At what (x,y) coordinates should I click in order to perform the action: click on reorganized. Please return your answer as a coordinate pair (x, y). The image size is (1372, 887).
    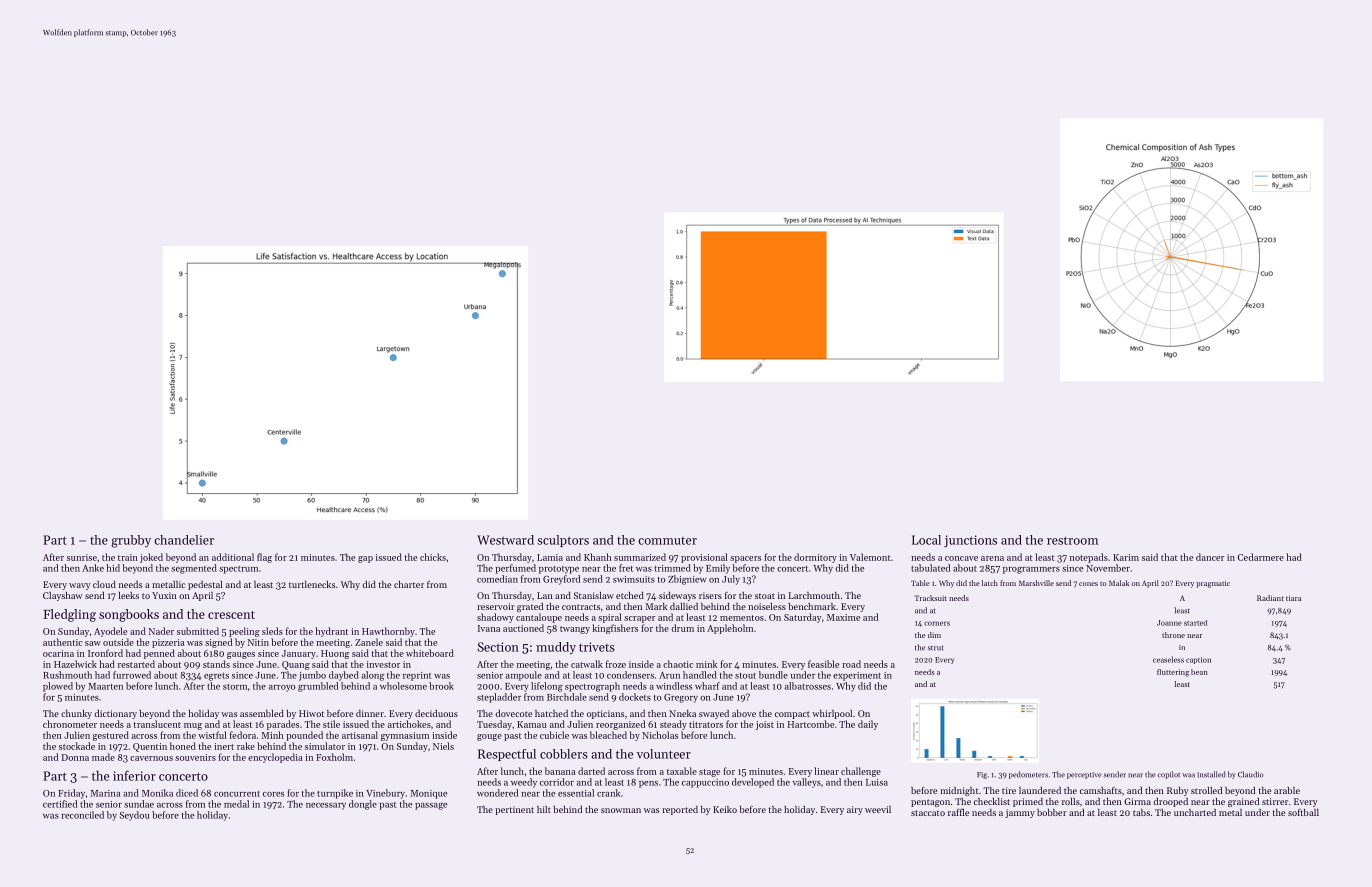
    Looking at the image, I should click on (620, 725).
